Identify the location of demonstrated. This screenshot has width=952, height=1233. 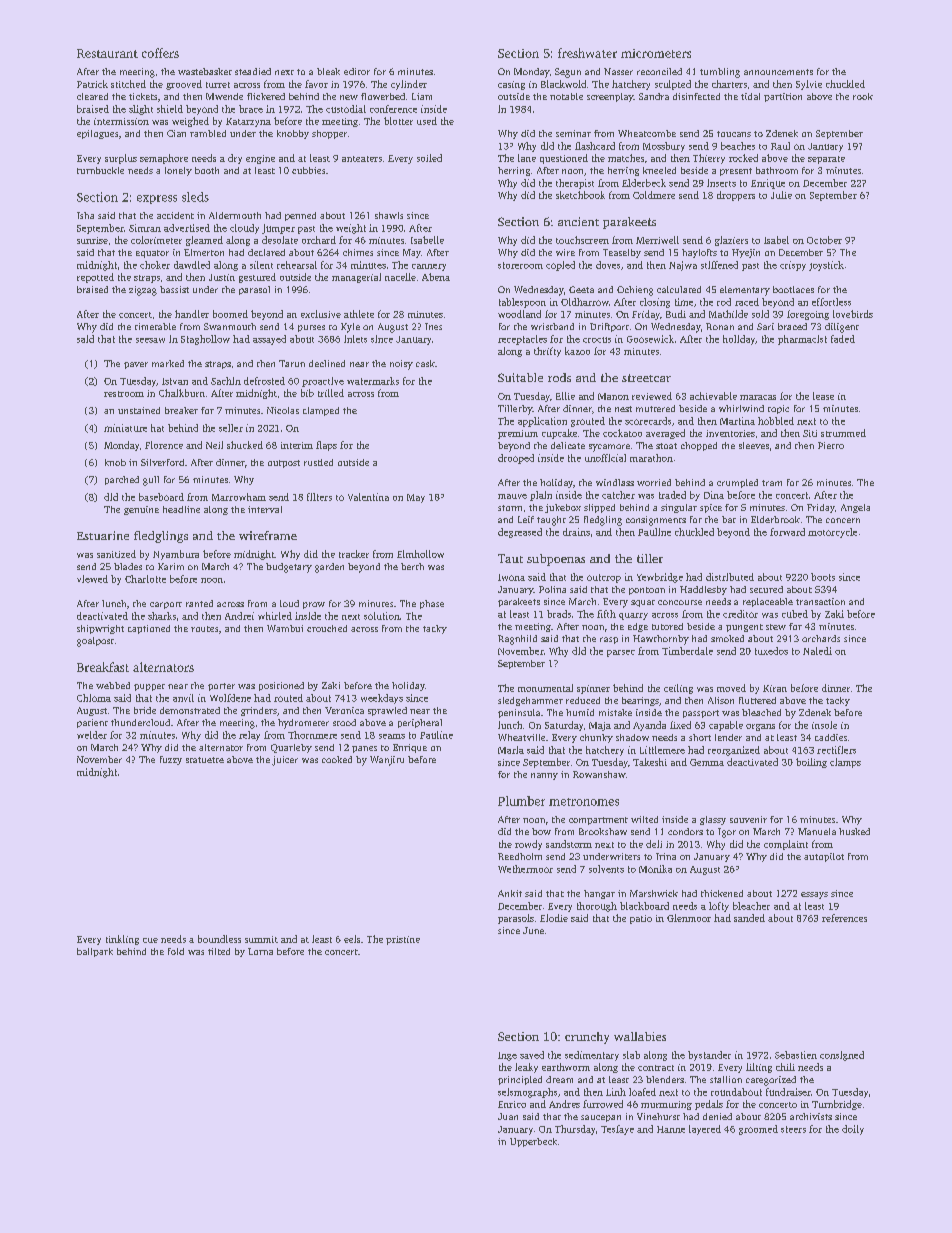
(190, 710).
